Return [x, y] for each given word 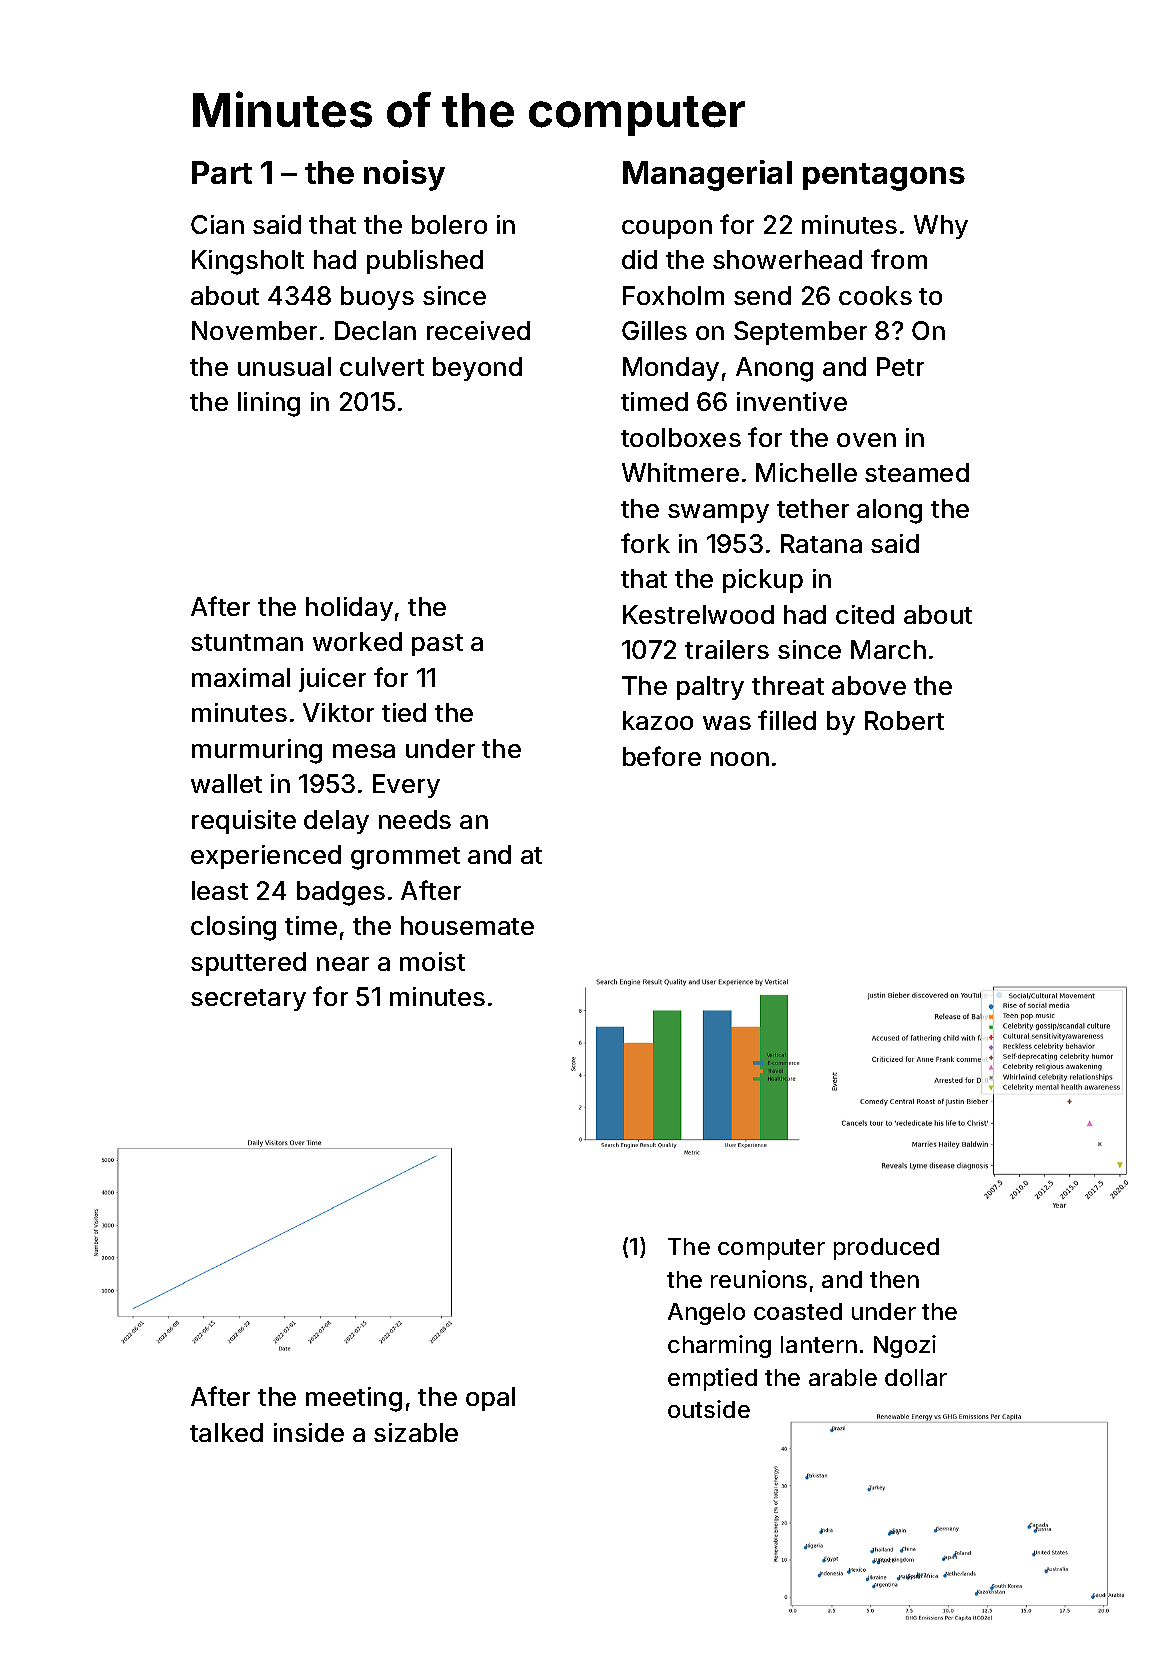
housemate [467, 925]
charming [719, 1346]
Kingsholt [248, 262]
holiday [349, 609]
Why [941, 227]
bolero [449, 224]
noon [740, 759]
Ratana [821, 543]
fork [645, 543]
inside [309, 1432]
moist [432, 961]
